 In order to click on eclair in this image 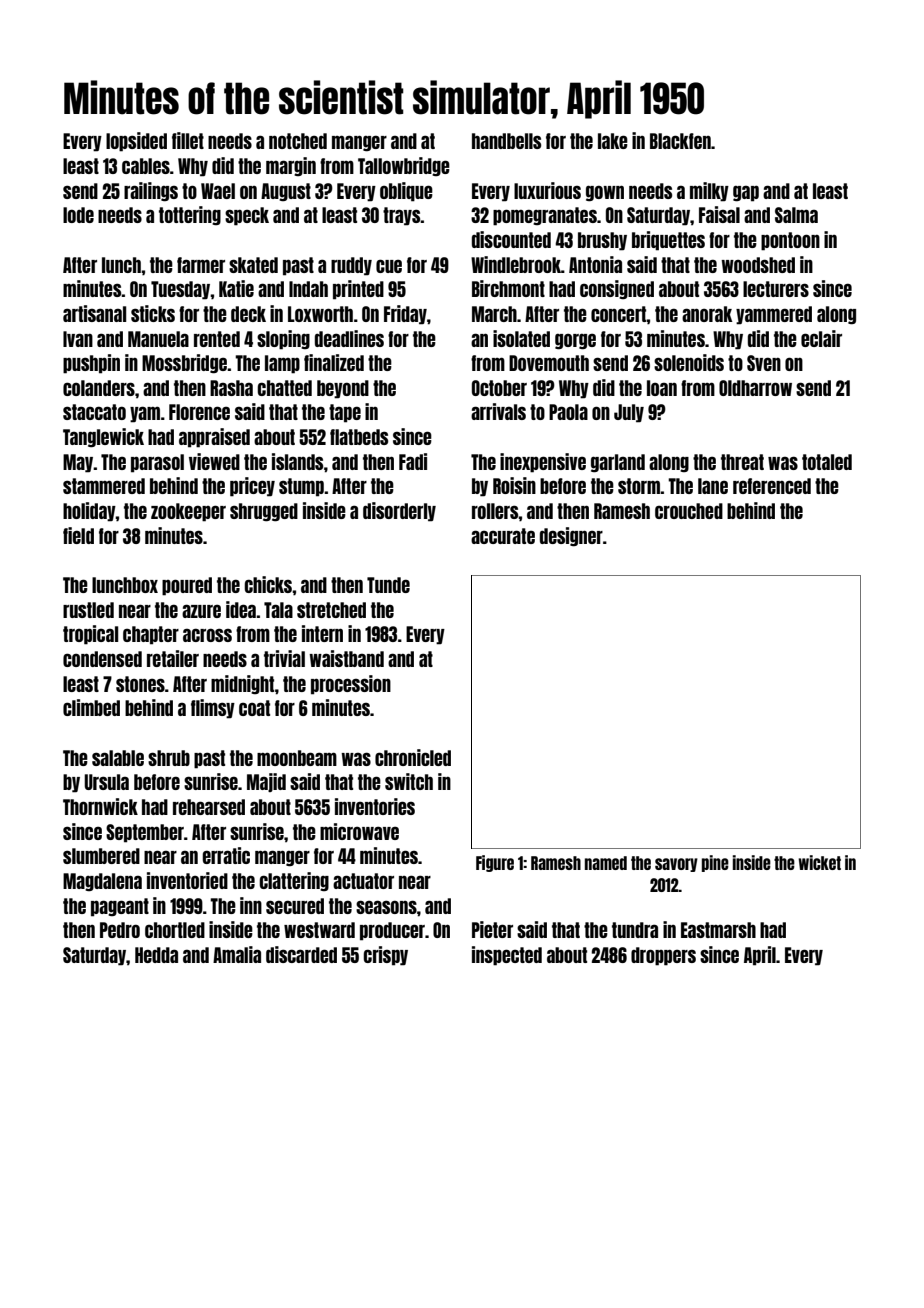, I will do `click(821, 338)`.
